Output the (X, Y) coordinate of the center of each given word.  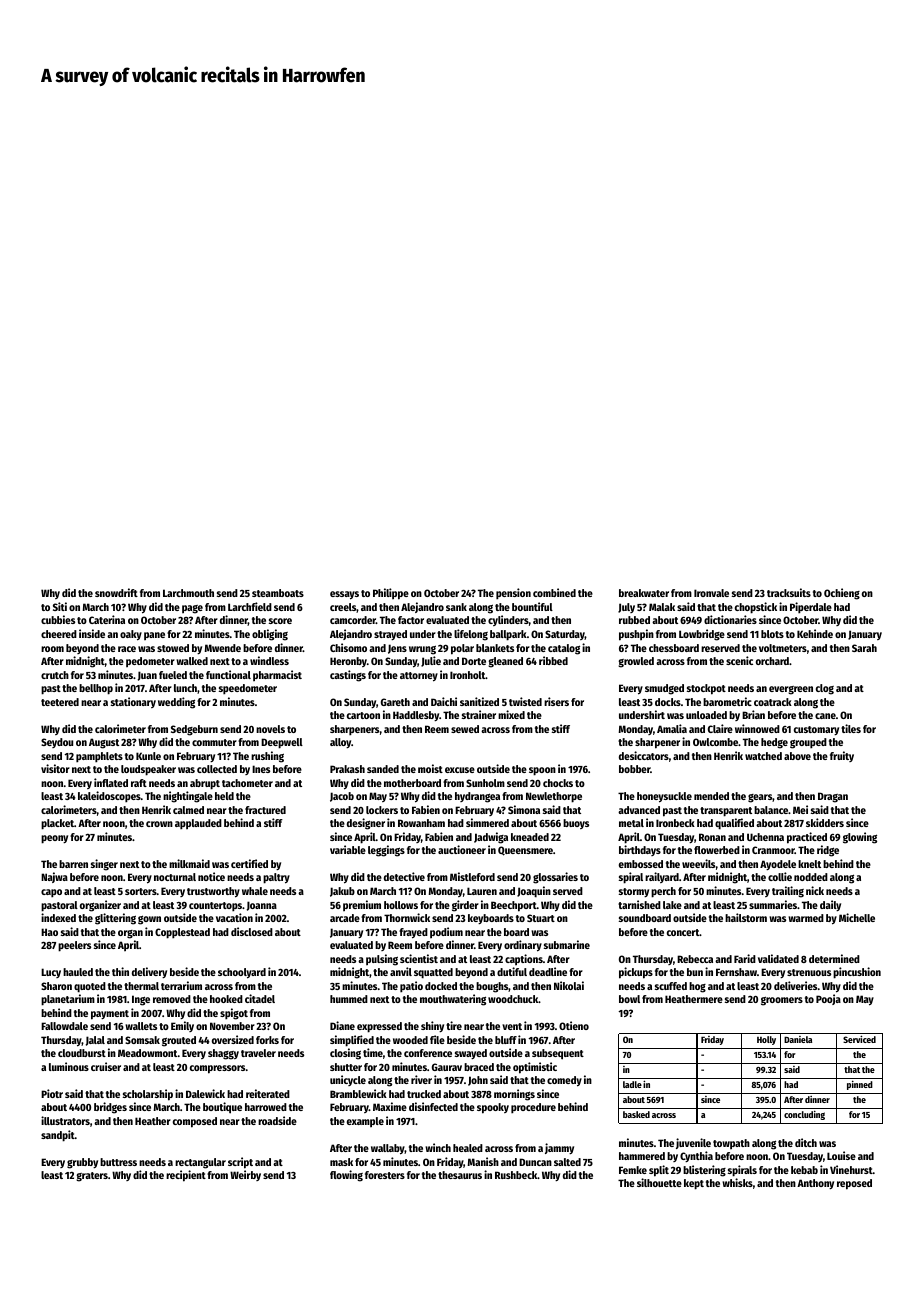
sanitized (479, 701)
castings (348, 676)
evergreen (791, 690)
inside (92, 633)
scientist (419, 958)
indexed (58, 917)
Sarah (864, 648)
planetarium (68, 1000)
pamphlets (99, 757)
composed (195, 1122)
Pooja (828, 999)
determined (834, 958)
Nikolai (569, 985)
